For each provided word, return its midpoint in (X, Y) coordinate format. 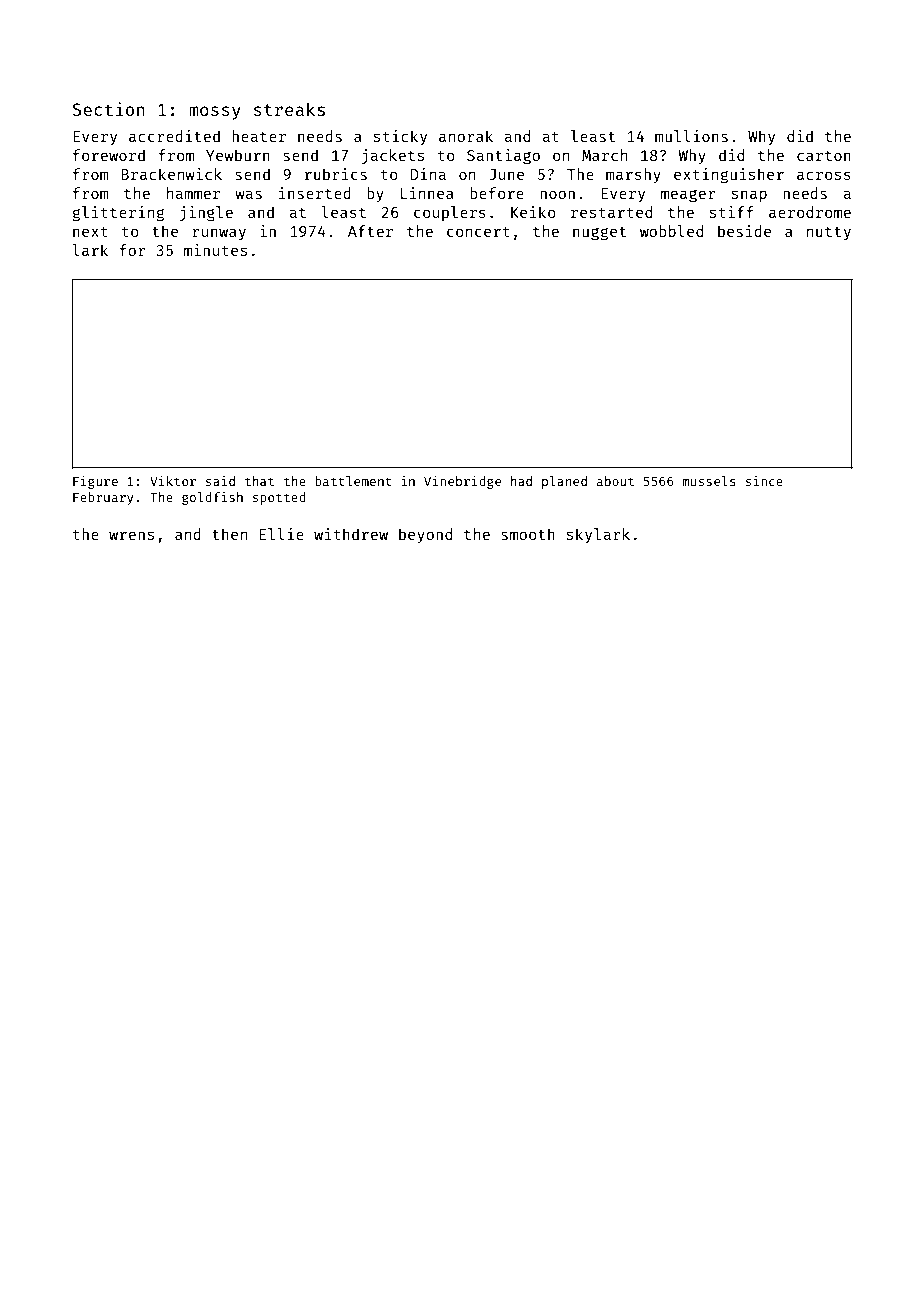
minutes (215, 250)
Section (108, 109)
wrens (131, 535)
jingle (206, 214)
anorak (466, 136)
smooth (528, 534)
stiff (732, 212)
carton (824, 156)
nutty (829, 233)
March (604, 155)
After (370, 231)
